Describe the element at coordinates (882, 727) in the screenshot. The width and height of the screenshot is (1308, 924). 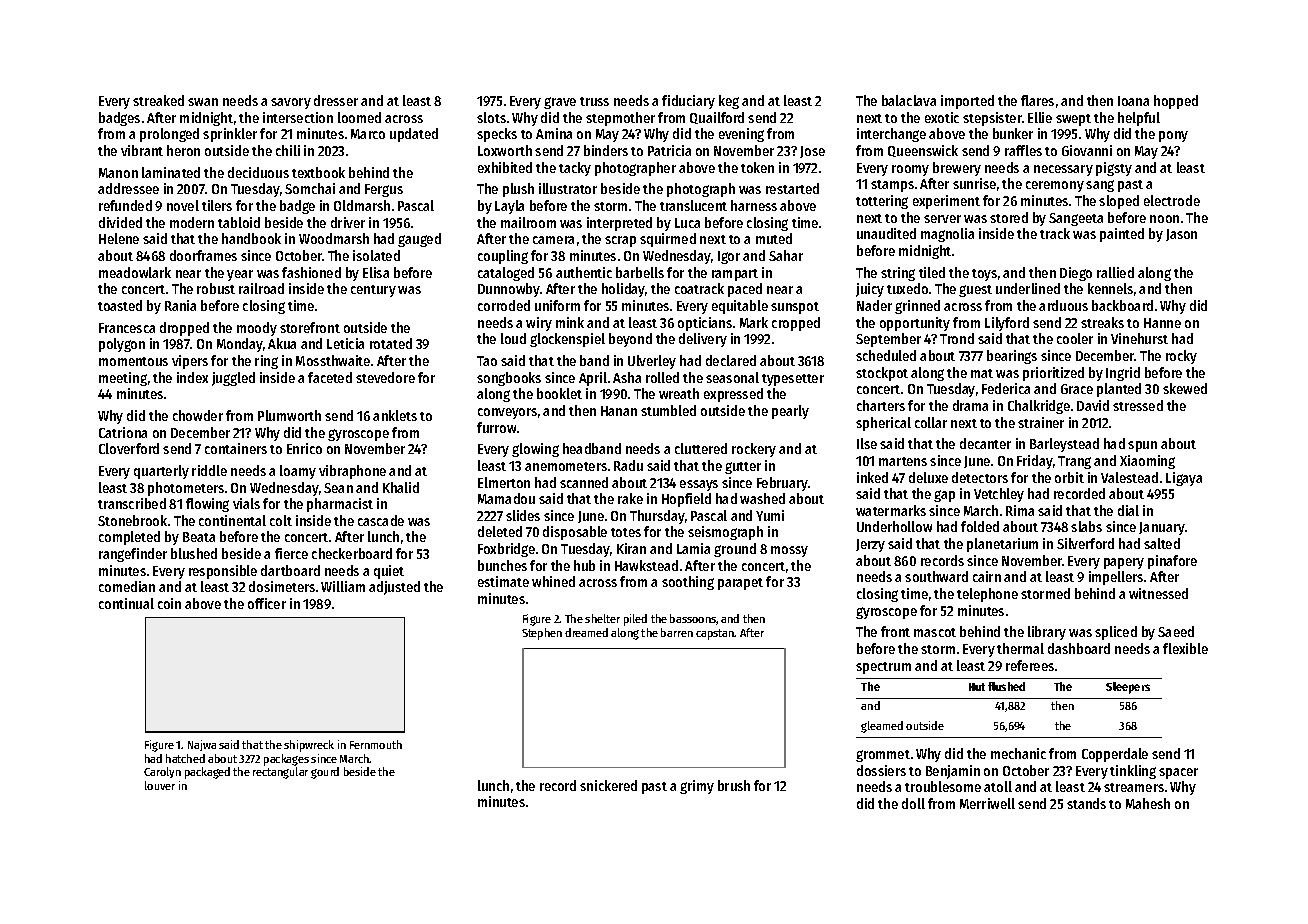
I see `gleamed` at that location.
